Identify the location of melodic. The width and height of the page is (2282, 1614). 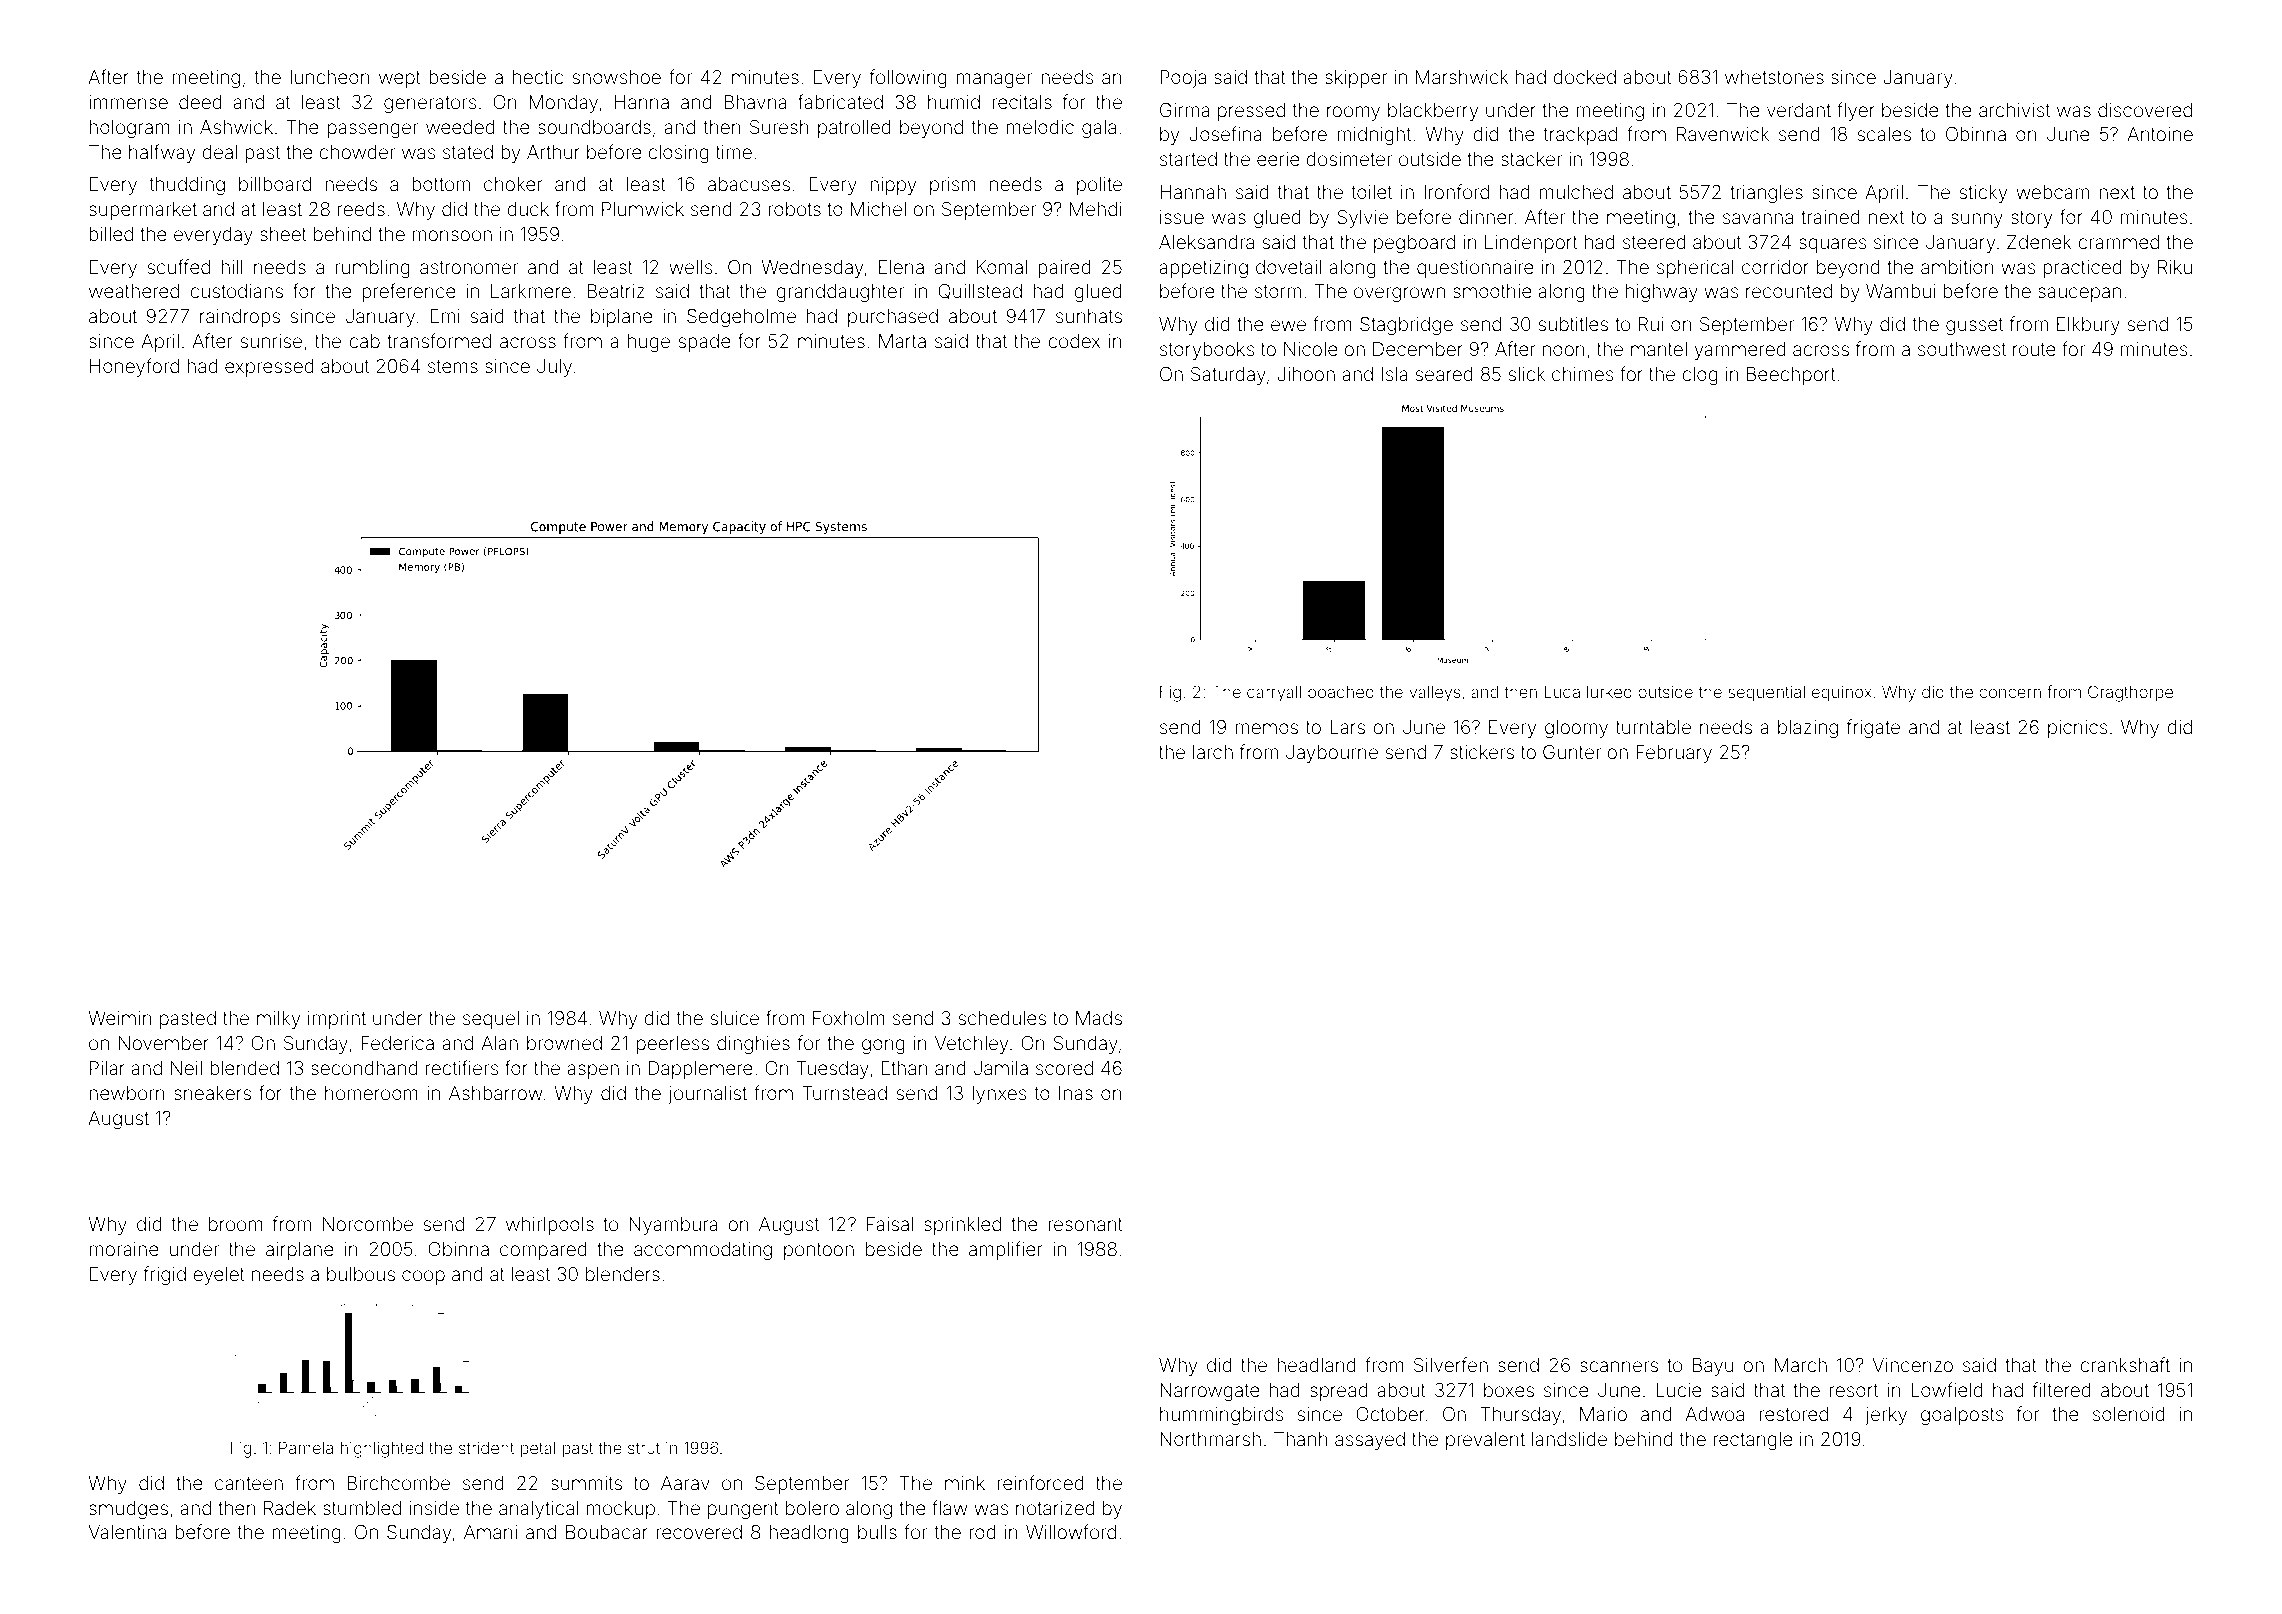
(1040, 127).
